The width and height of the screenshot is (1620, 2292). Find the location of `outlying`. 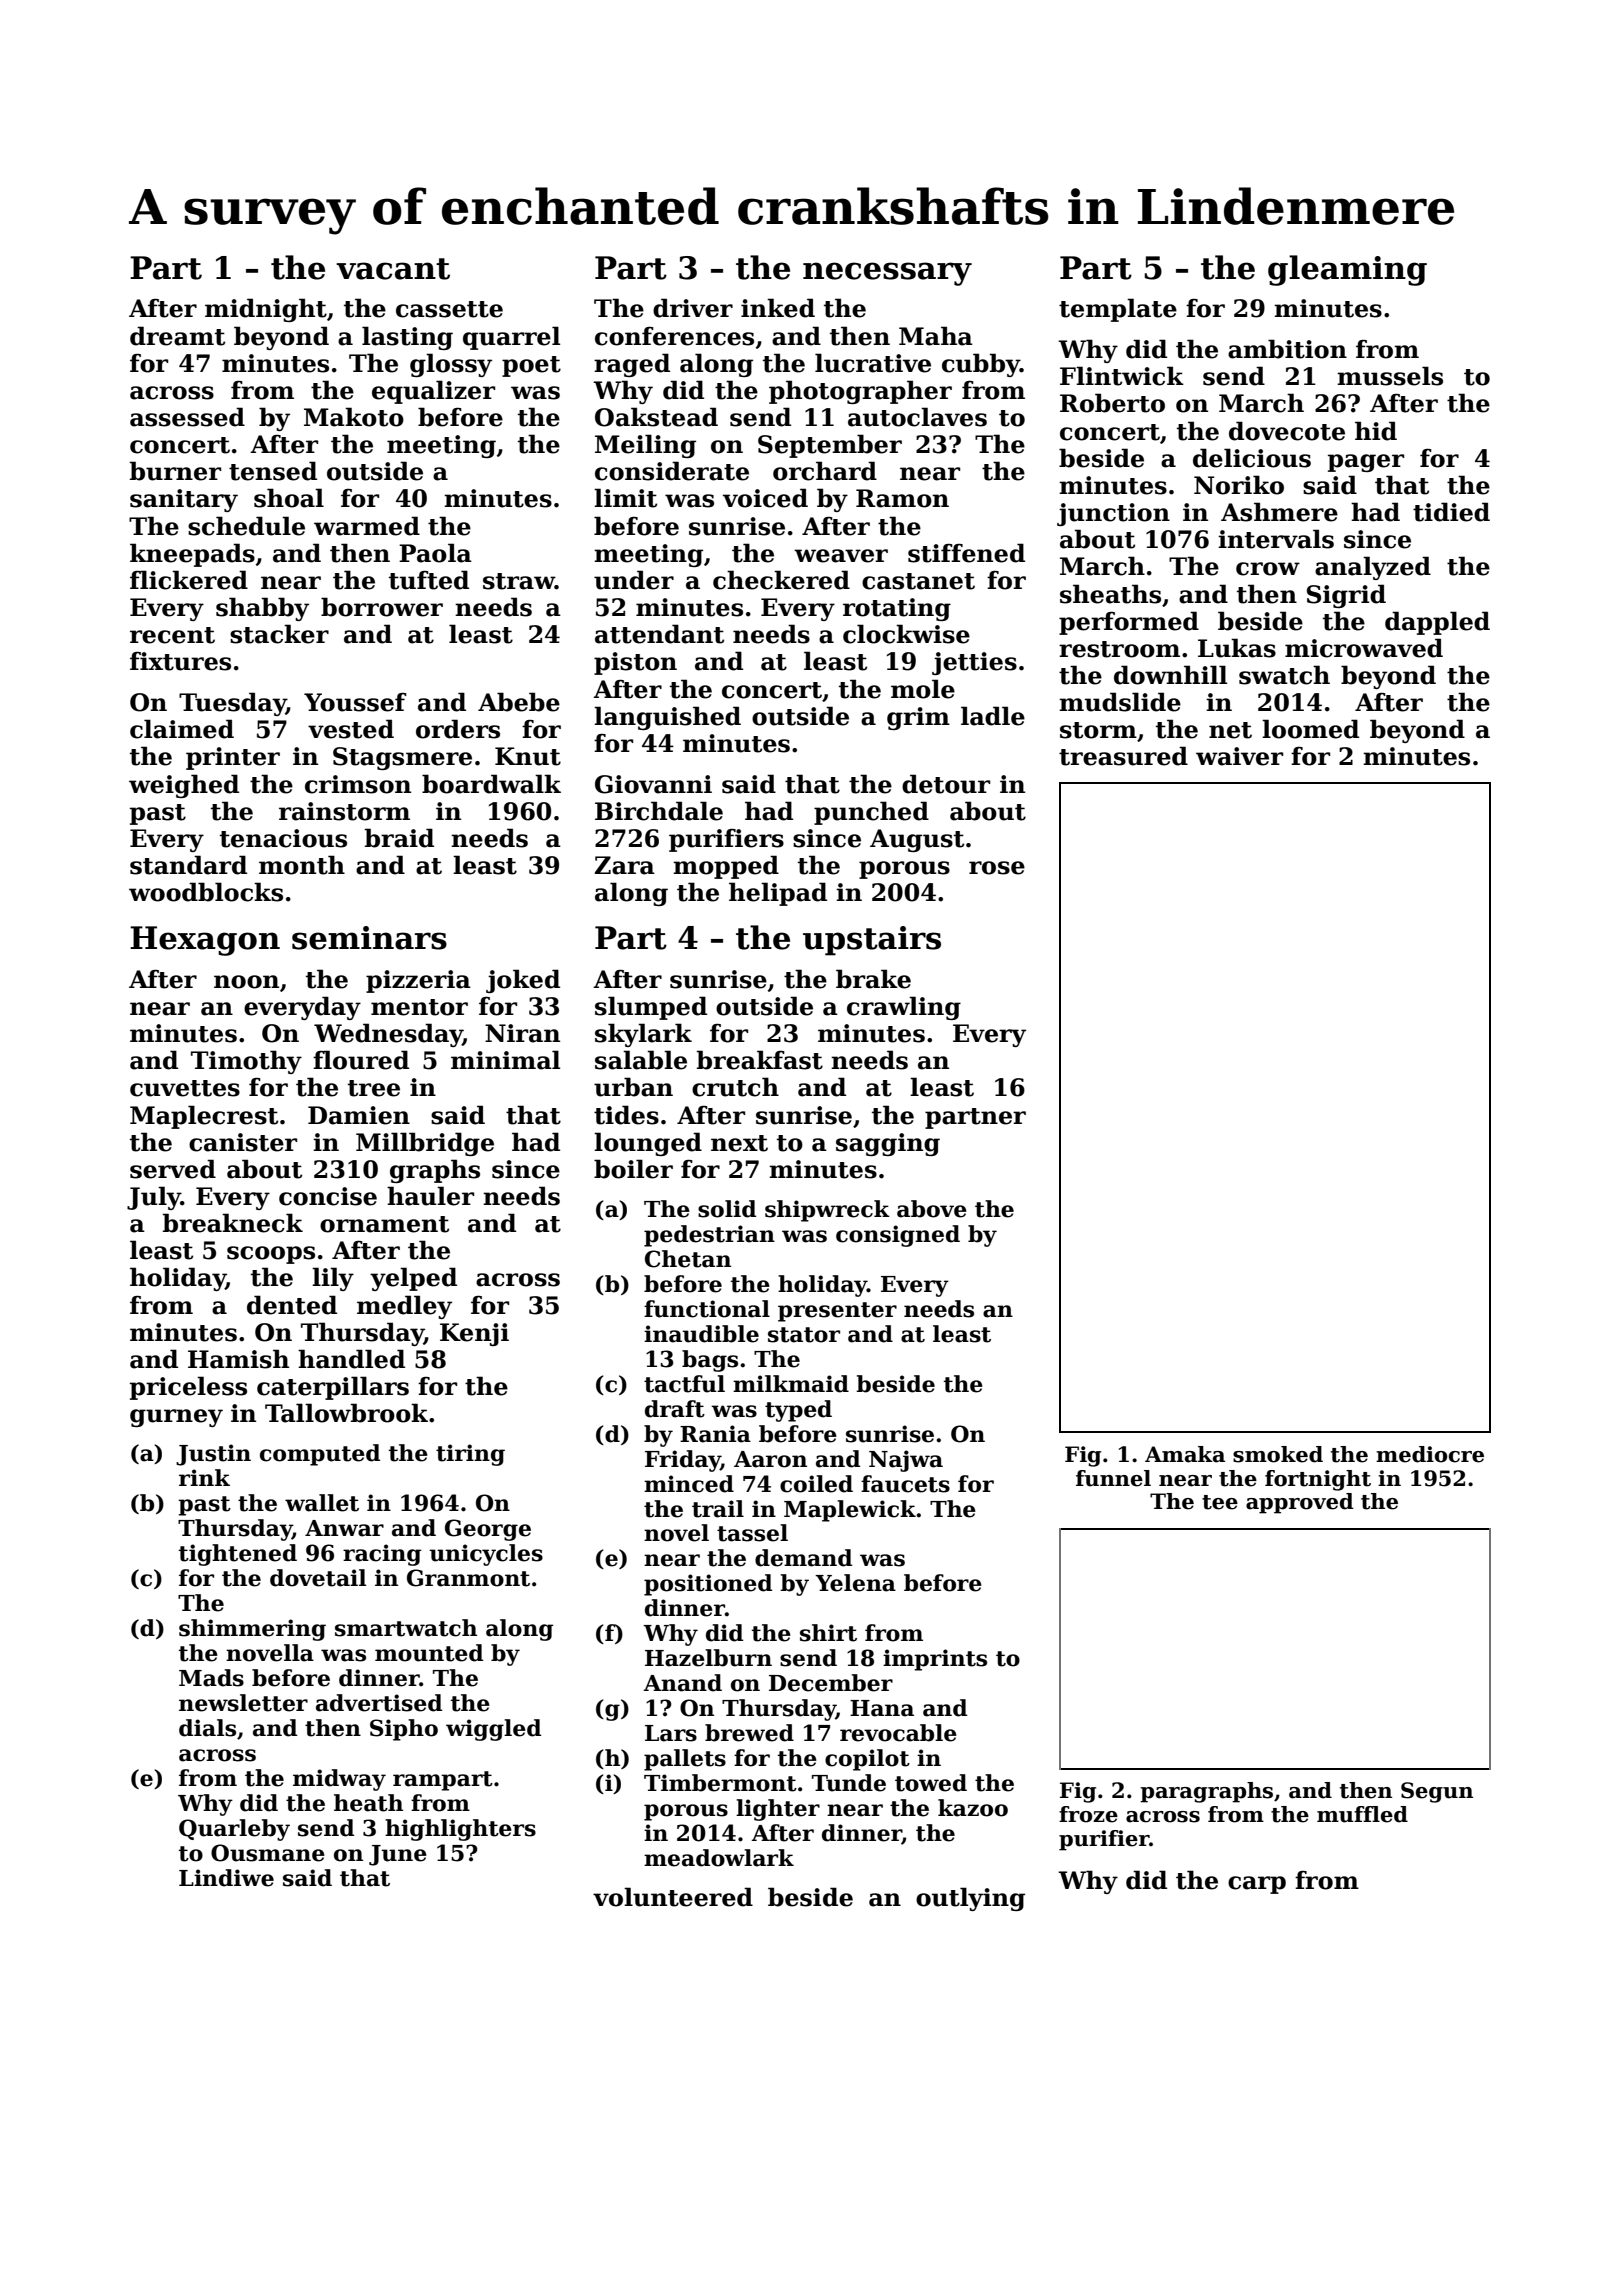

outlying is located at coordinates (970, 1899).
